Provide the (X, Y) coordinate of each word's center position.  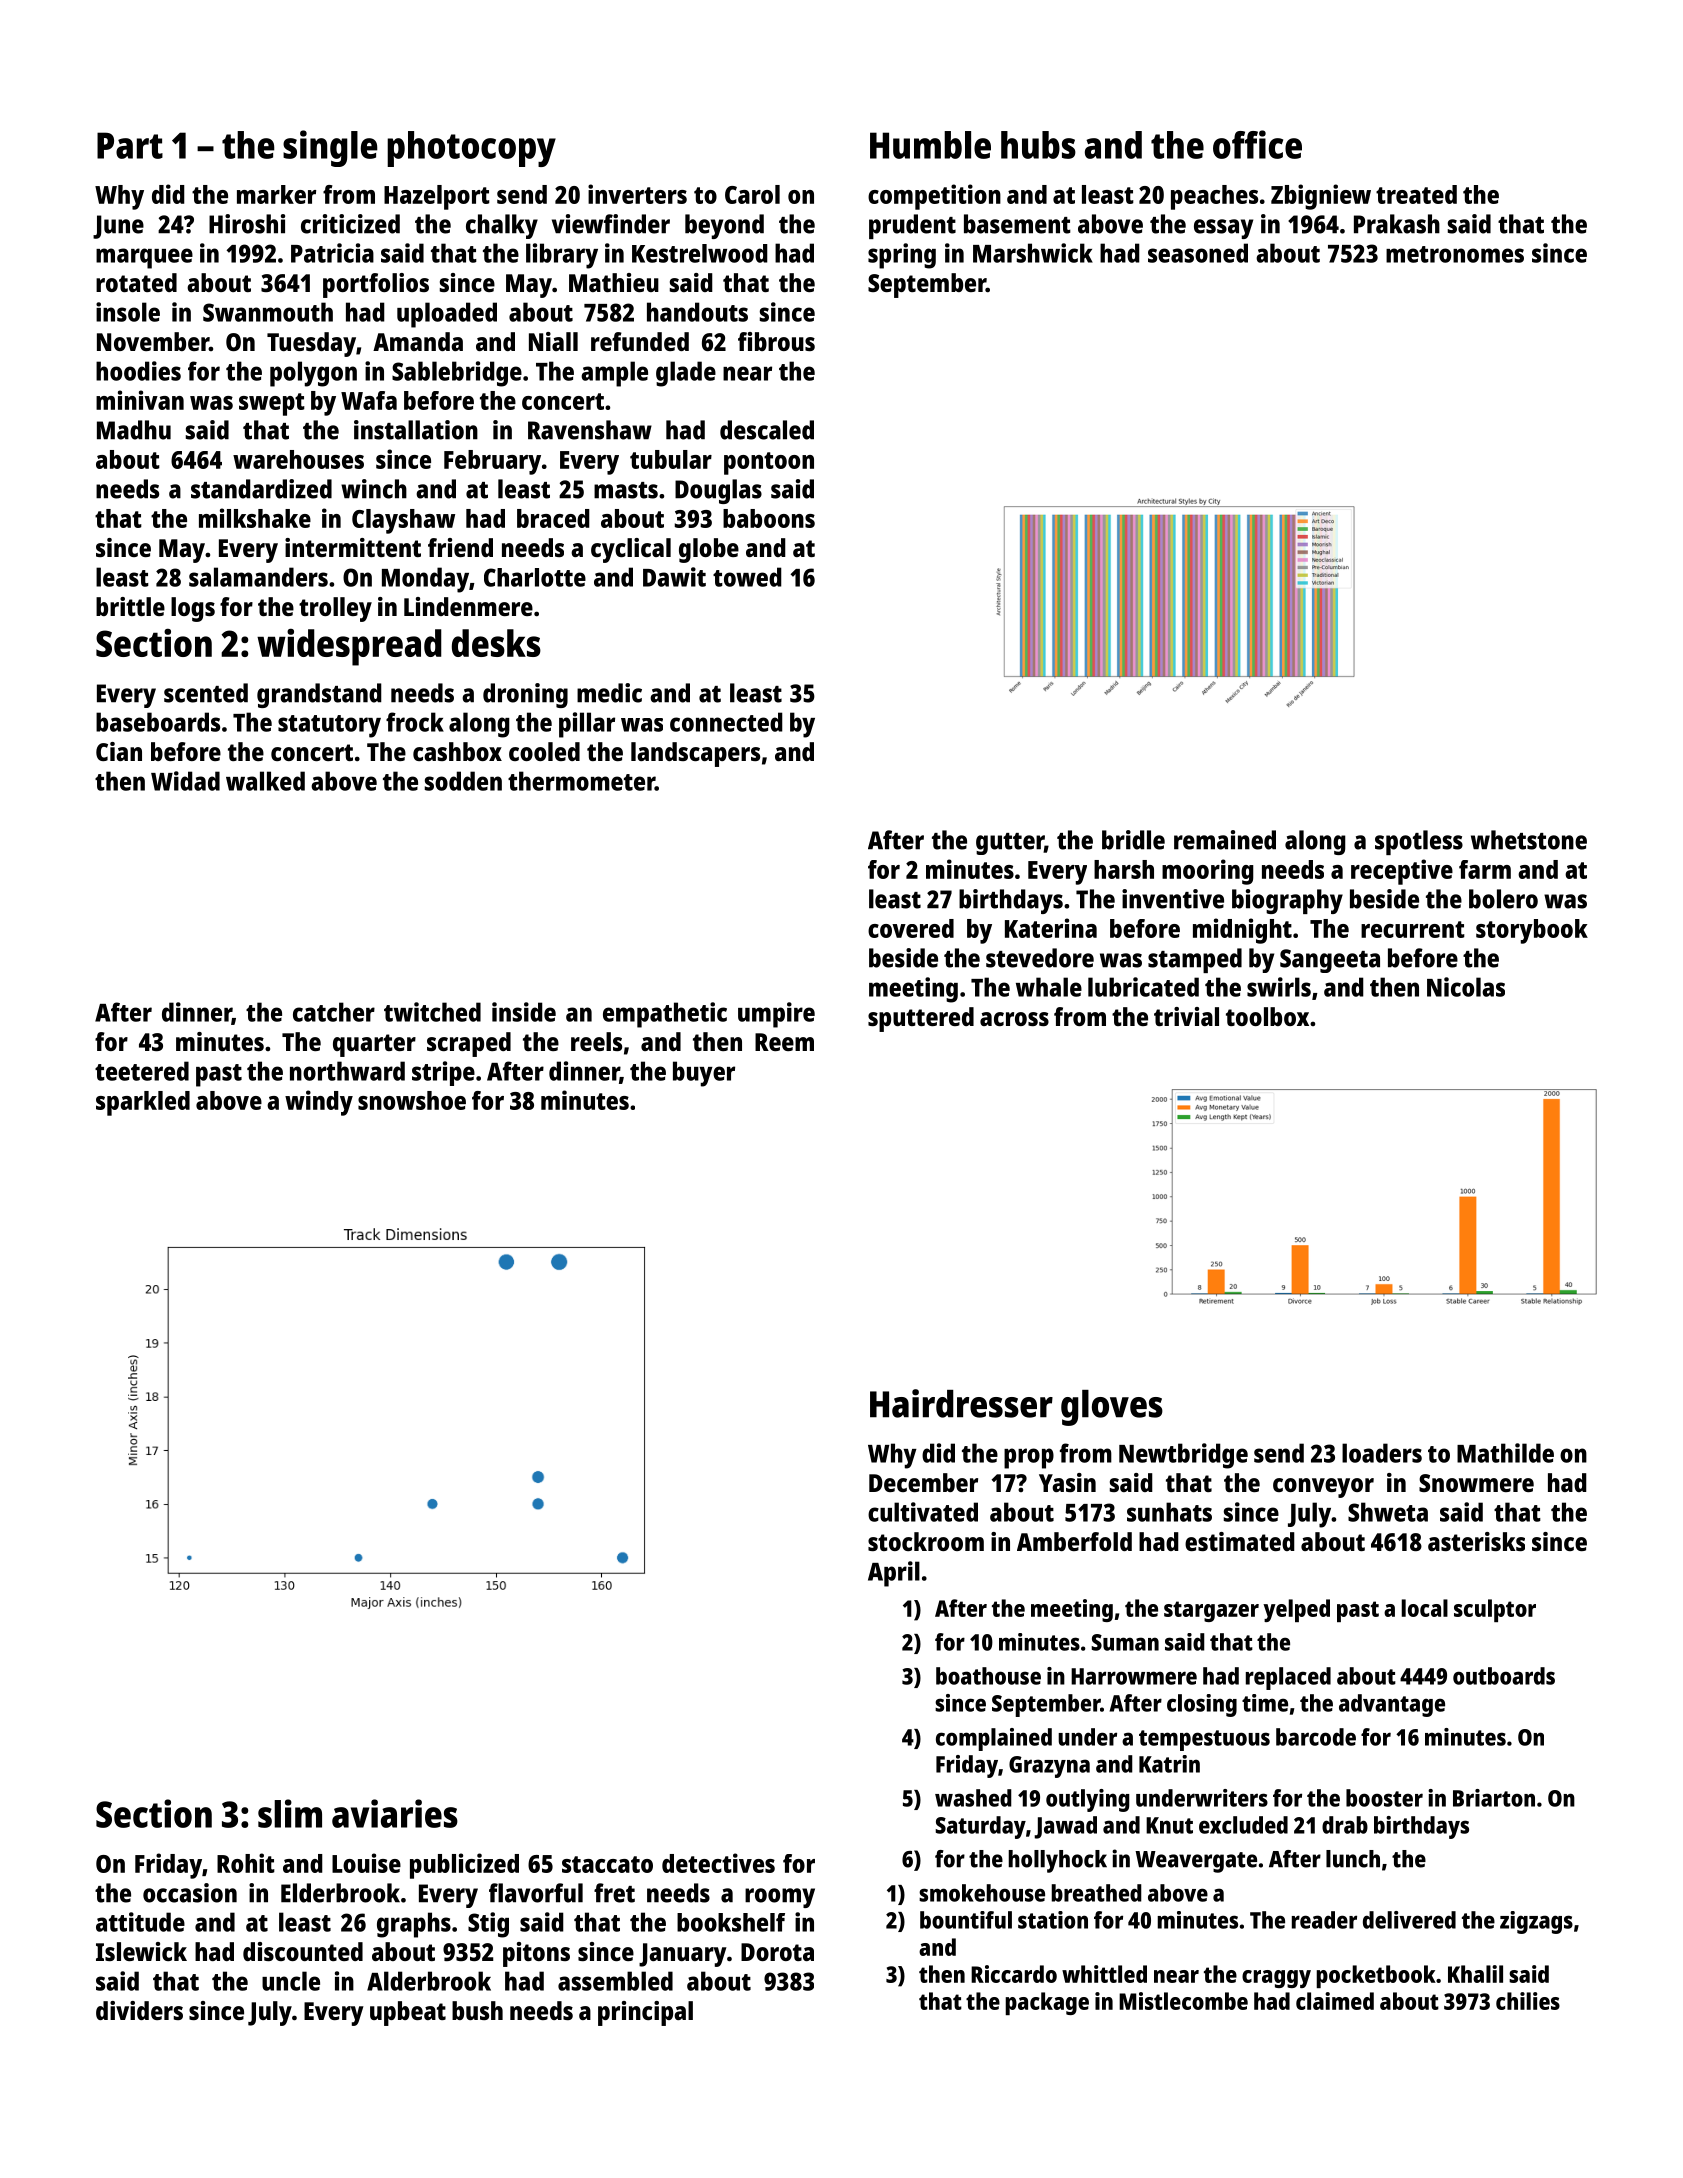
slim (290, 1813)
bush (477, 2010)
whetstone (1529, 840)
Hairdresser (961, 1403)
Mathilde (1505, 1453)
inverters (637, 194)
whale (1049, 987)
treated (1416, 194)
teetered (142, 1071)
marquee (144, 258)
